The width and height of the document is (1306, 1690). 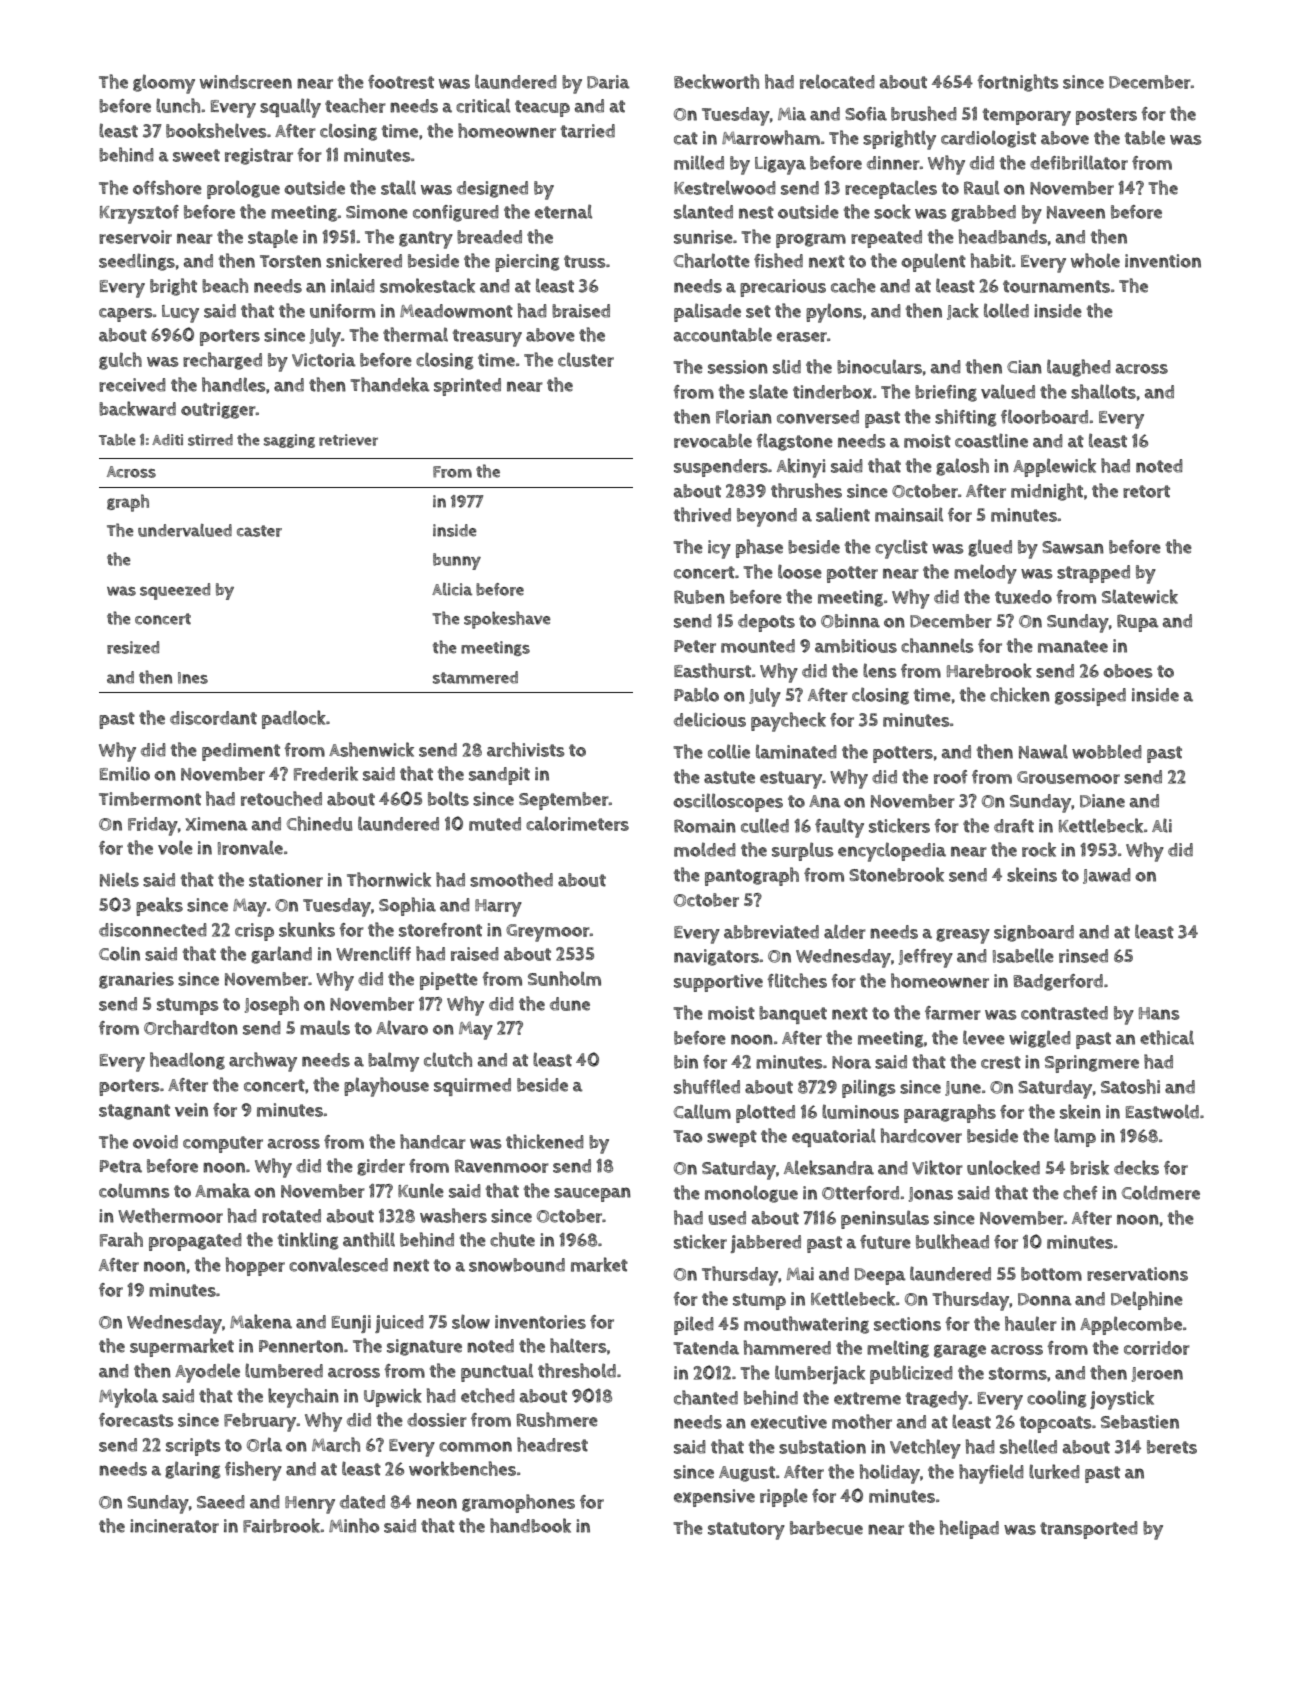 What do you see at coordinates (294, 719) in the document?
I see `padlock` at bounding box center [294, 719].
